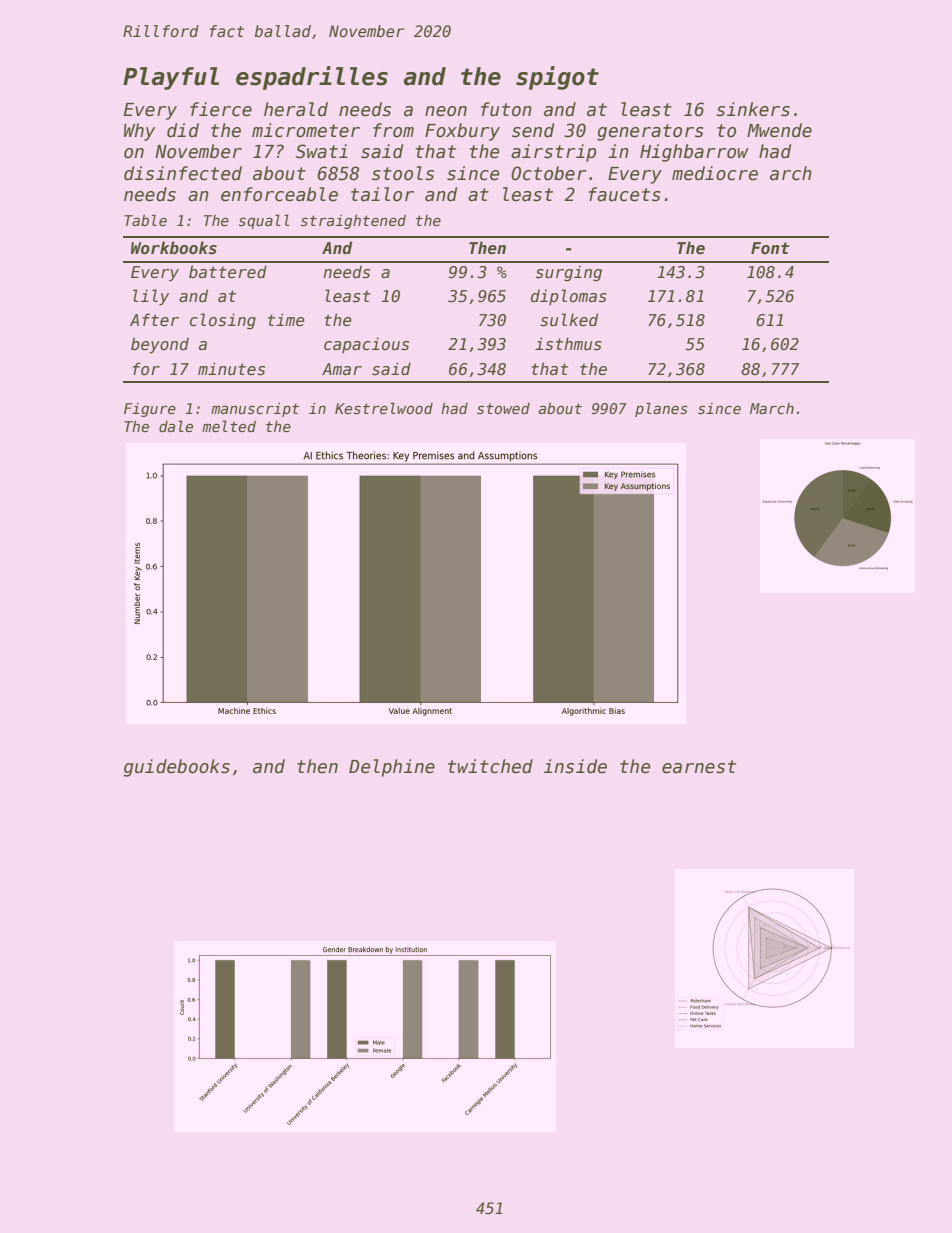 Image resolution: width=952 pixels, height=1233 pixels. What do you see at coordinates (366, 345) in the screenshot?
I see `capacious` at bounding box center [366, 345].
